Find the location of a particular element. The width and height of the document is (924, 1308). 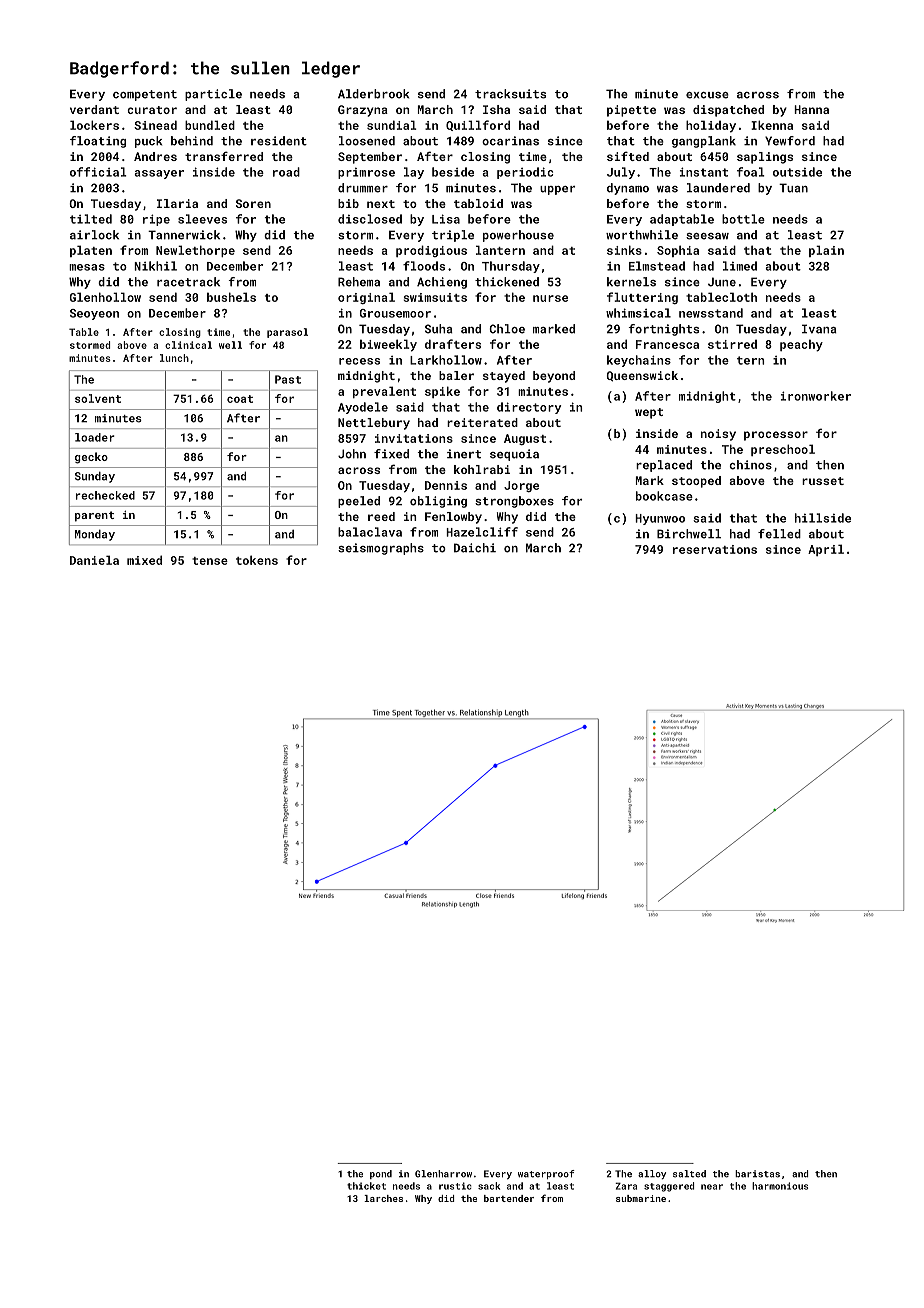

reservations is located at coordinates (715, 549).
